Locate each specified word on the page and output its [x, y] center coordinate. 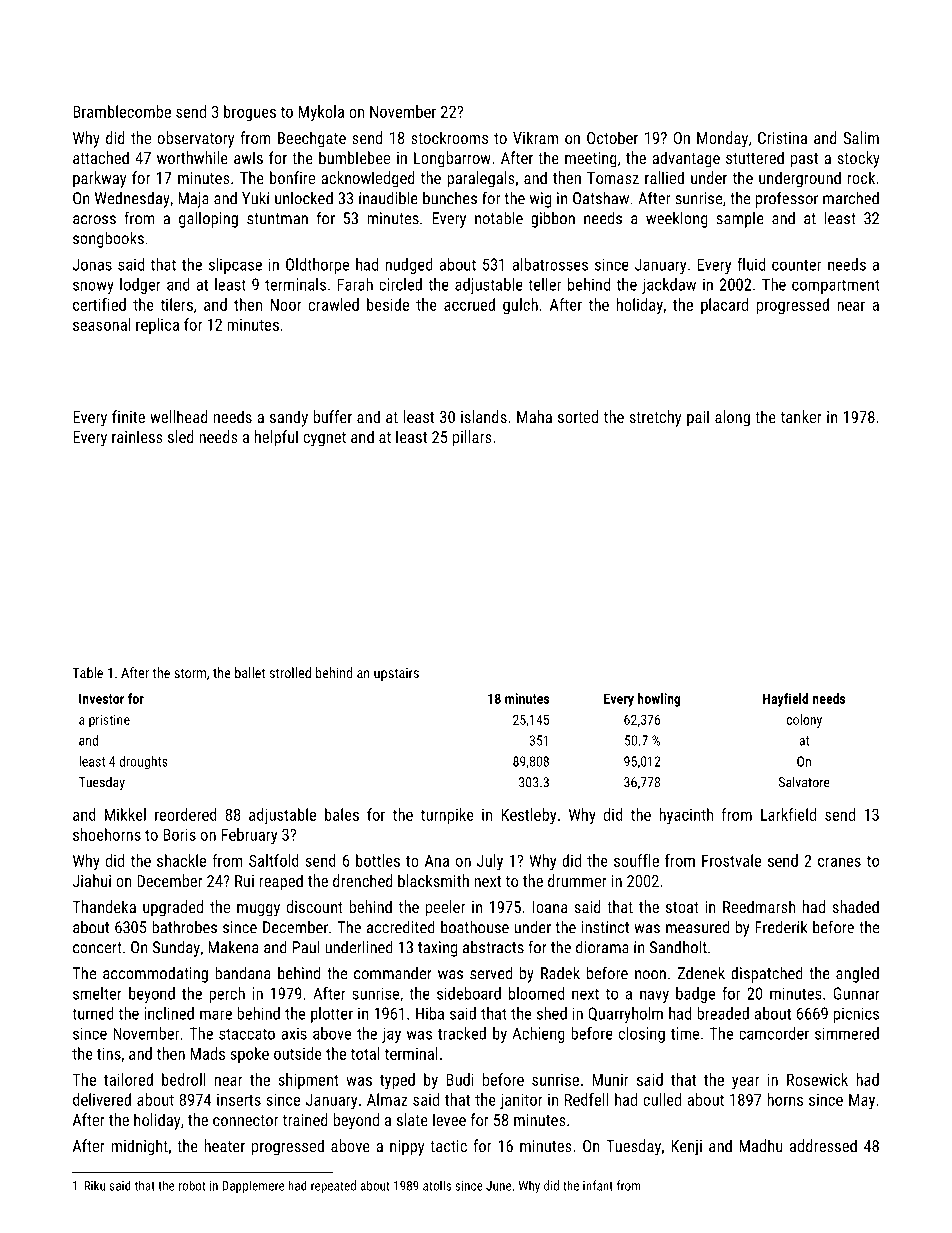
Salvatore [804, 782]
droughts [143, 762]
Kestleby [528, 816]
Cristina [782, 138]
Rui [244, 881]
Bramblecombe [122, 111]
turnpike [447, 816]
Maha [534, 416]
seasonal [102, 324]
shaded [855, 906]
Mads [207, 1053]
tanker [801, 416]
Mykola [321, 113]
